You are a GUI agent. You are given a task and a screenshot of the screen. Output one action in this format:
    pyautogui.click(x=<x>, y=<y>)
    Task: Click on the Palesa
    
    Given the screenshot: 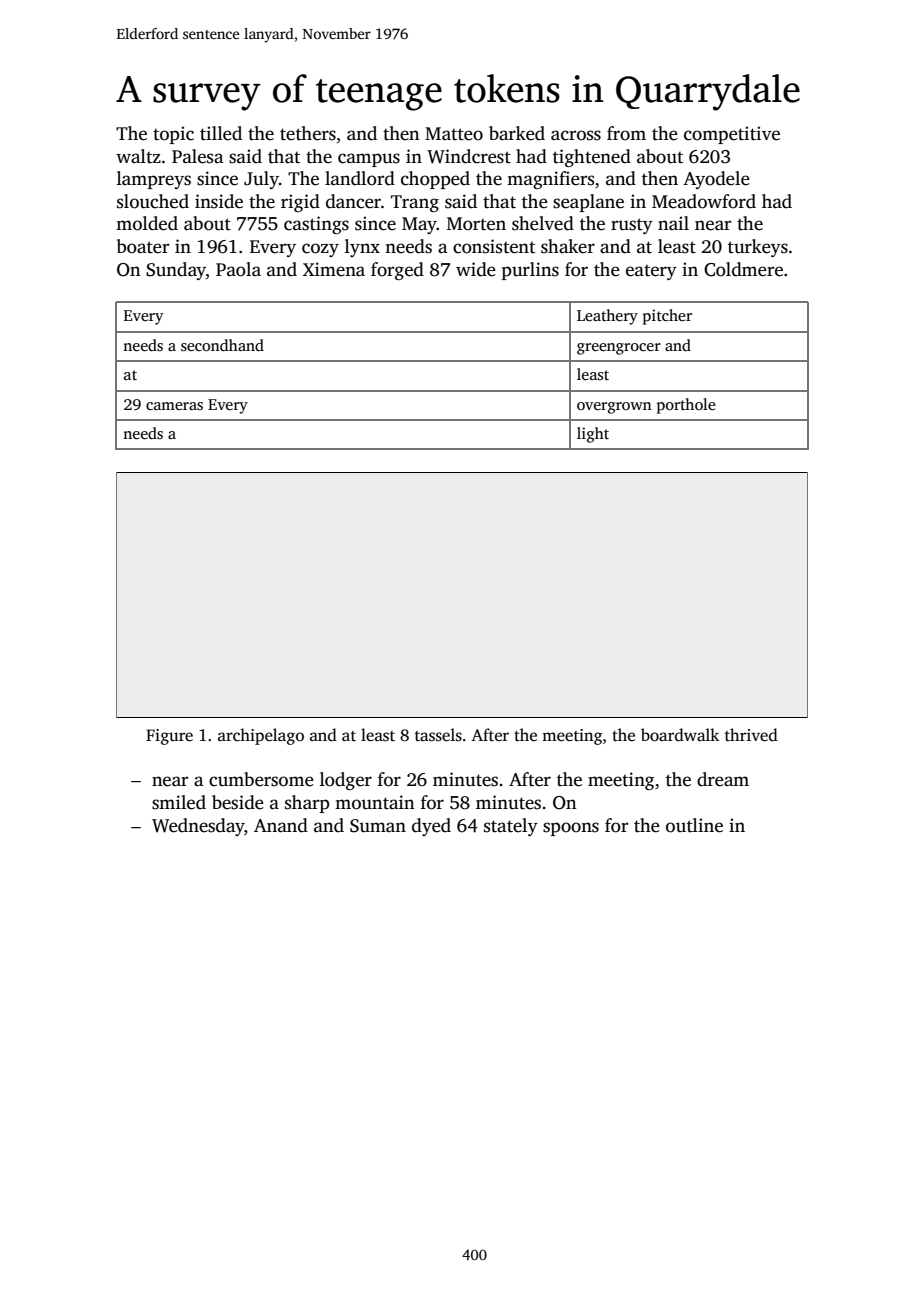 What is the action you would take?
    pyautogui.click(x=198, y=156)
